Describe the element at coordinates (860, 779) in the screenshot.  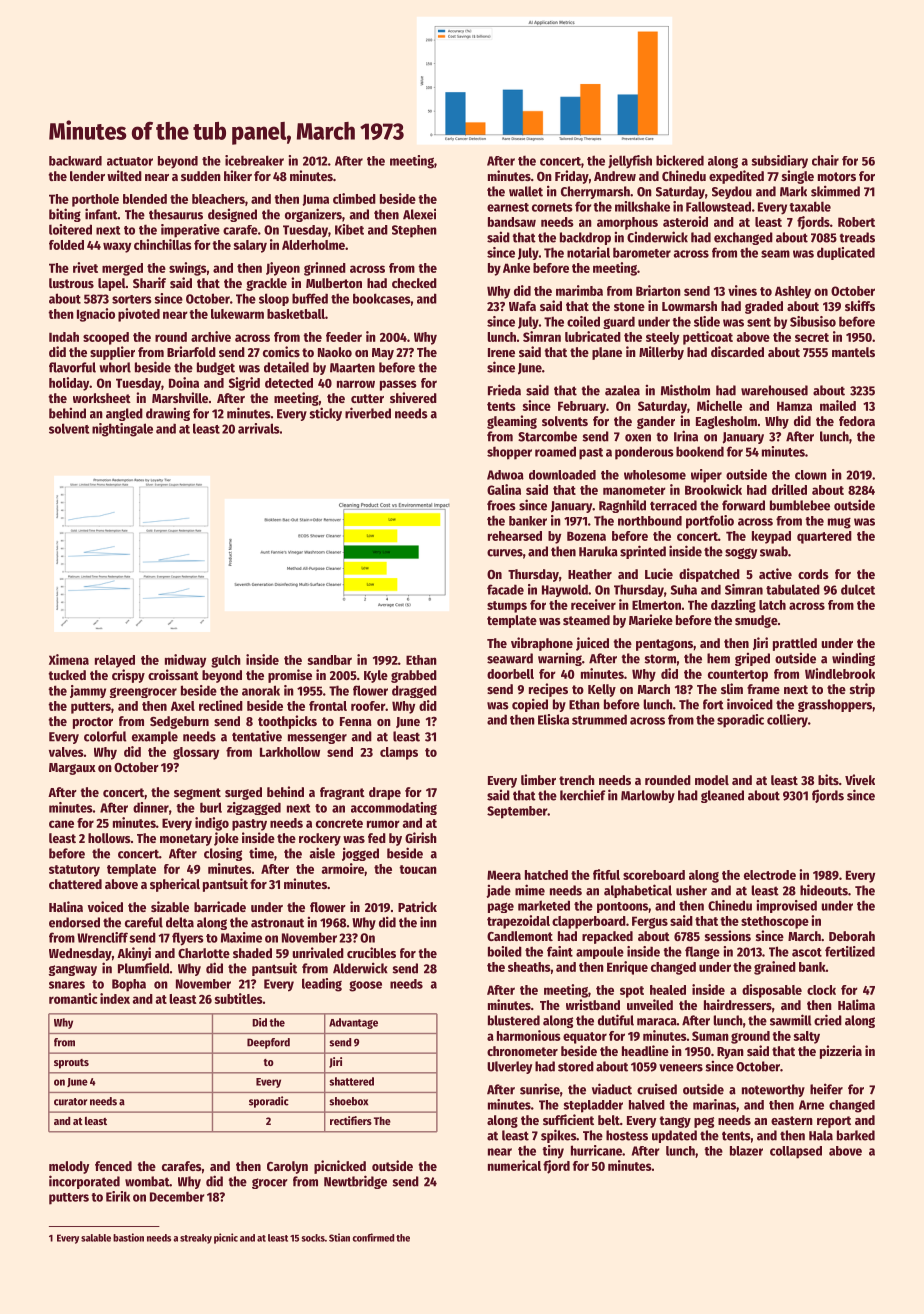
I see `Vivek` at that location.
